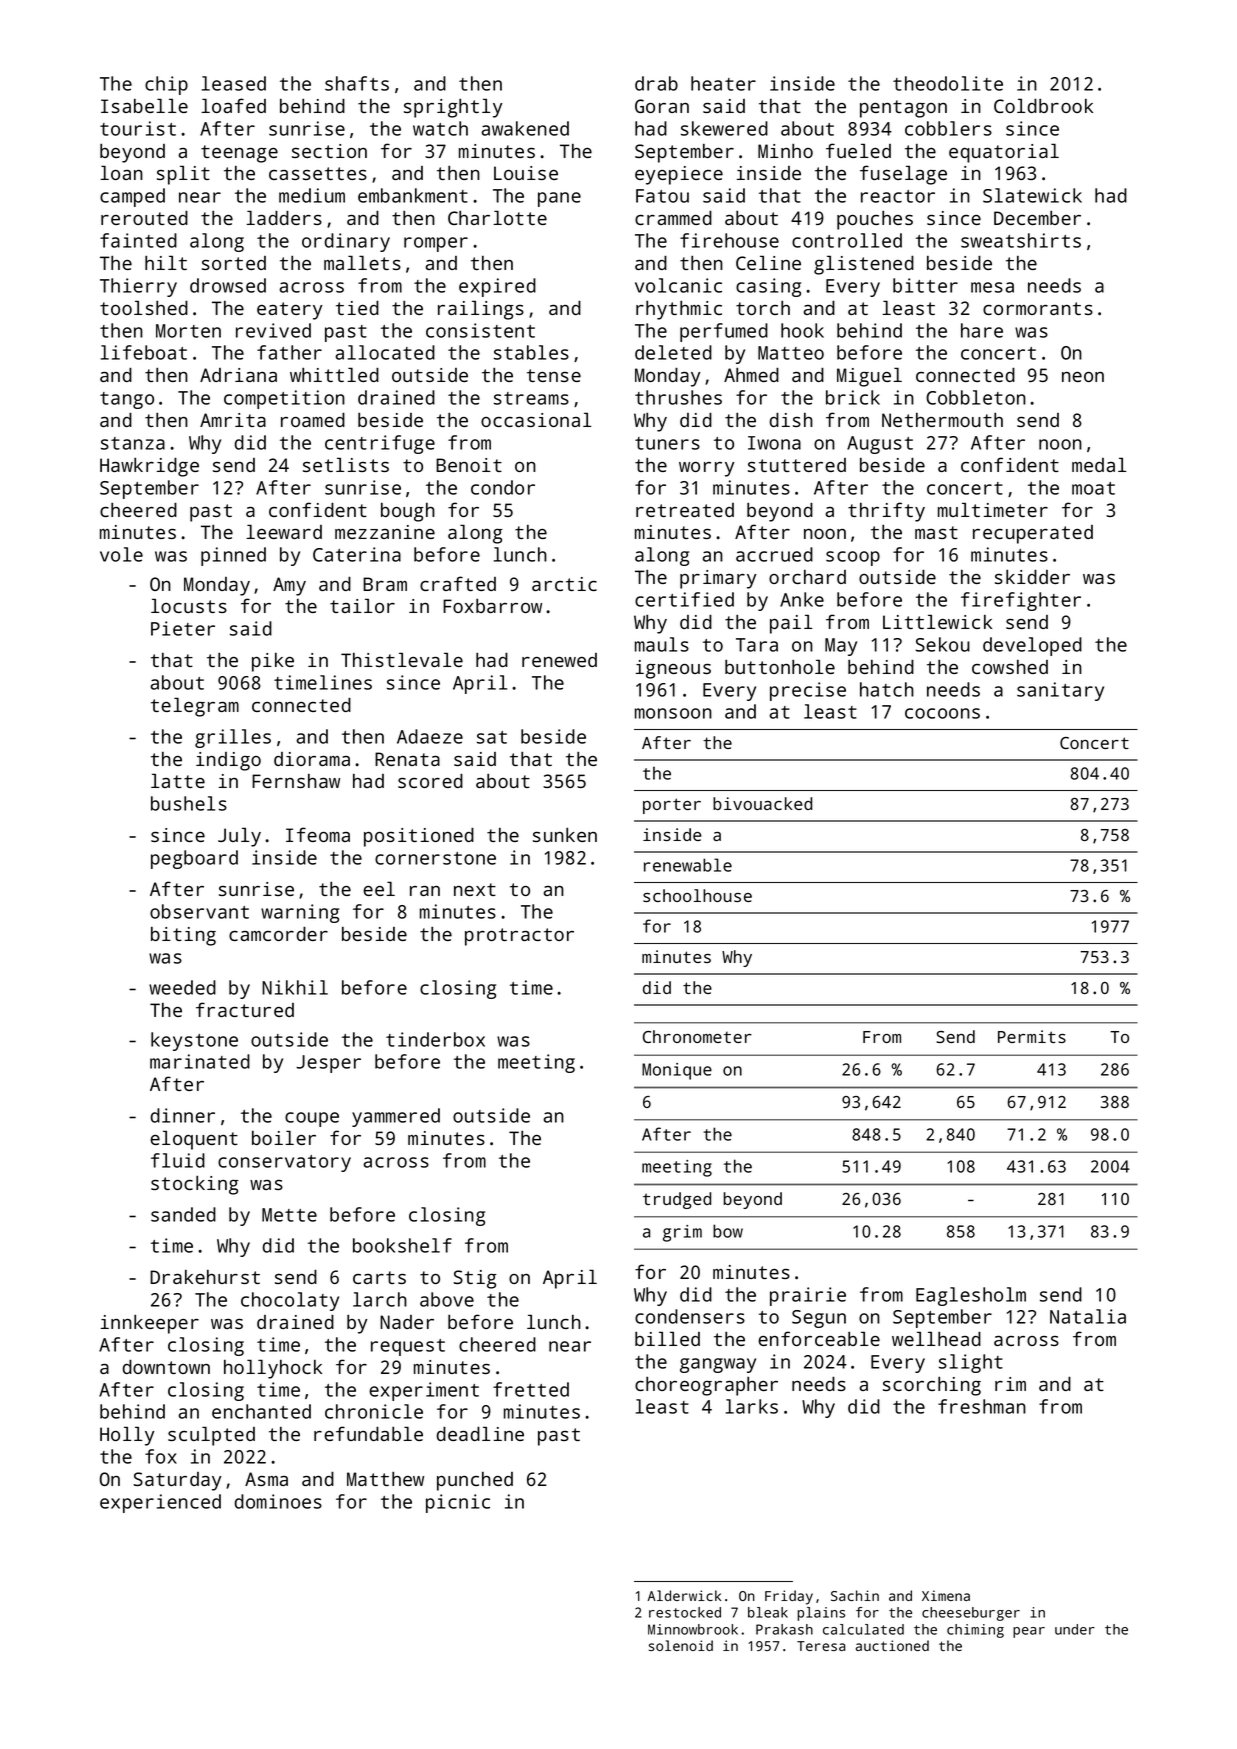  I want to click on cormorants, so click(1038, 308).
